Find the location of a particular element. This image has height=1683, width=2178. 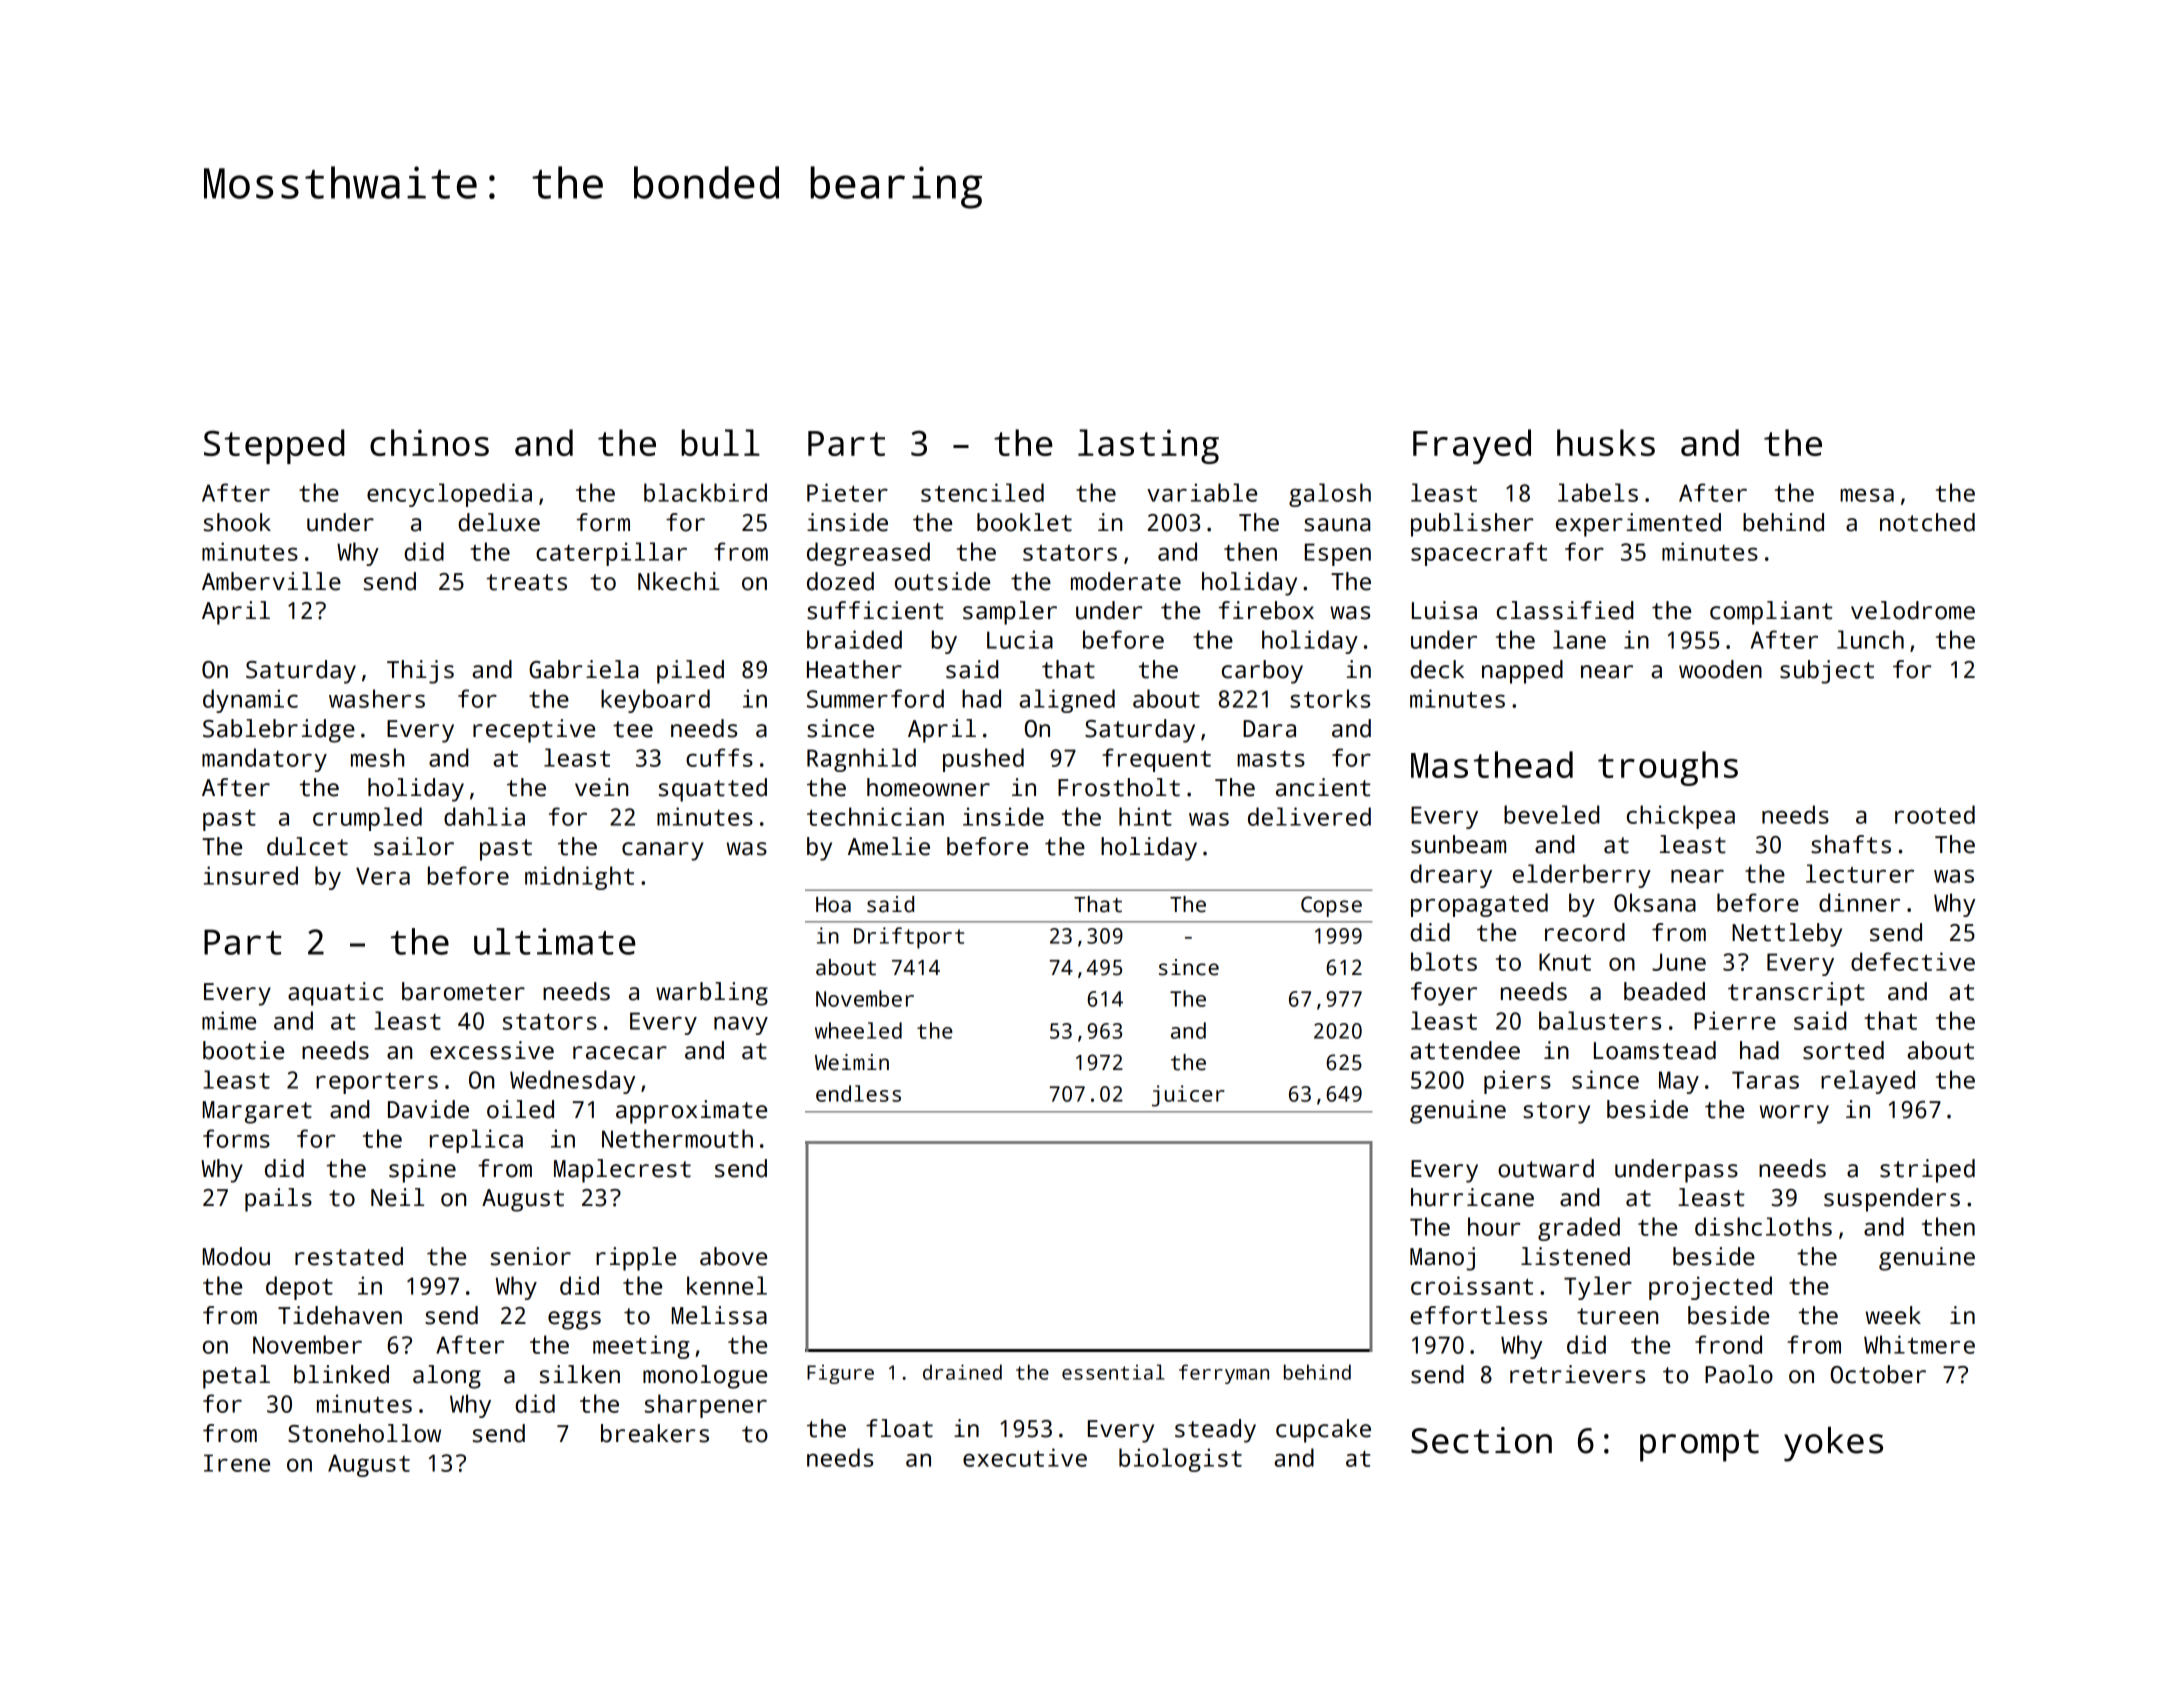

essential is located at coordinates (1113, 1372).
